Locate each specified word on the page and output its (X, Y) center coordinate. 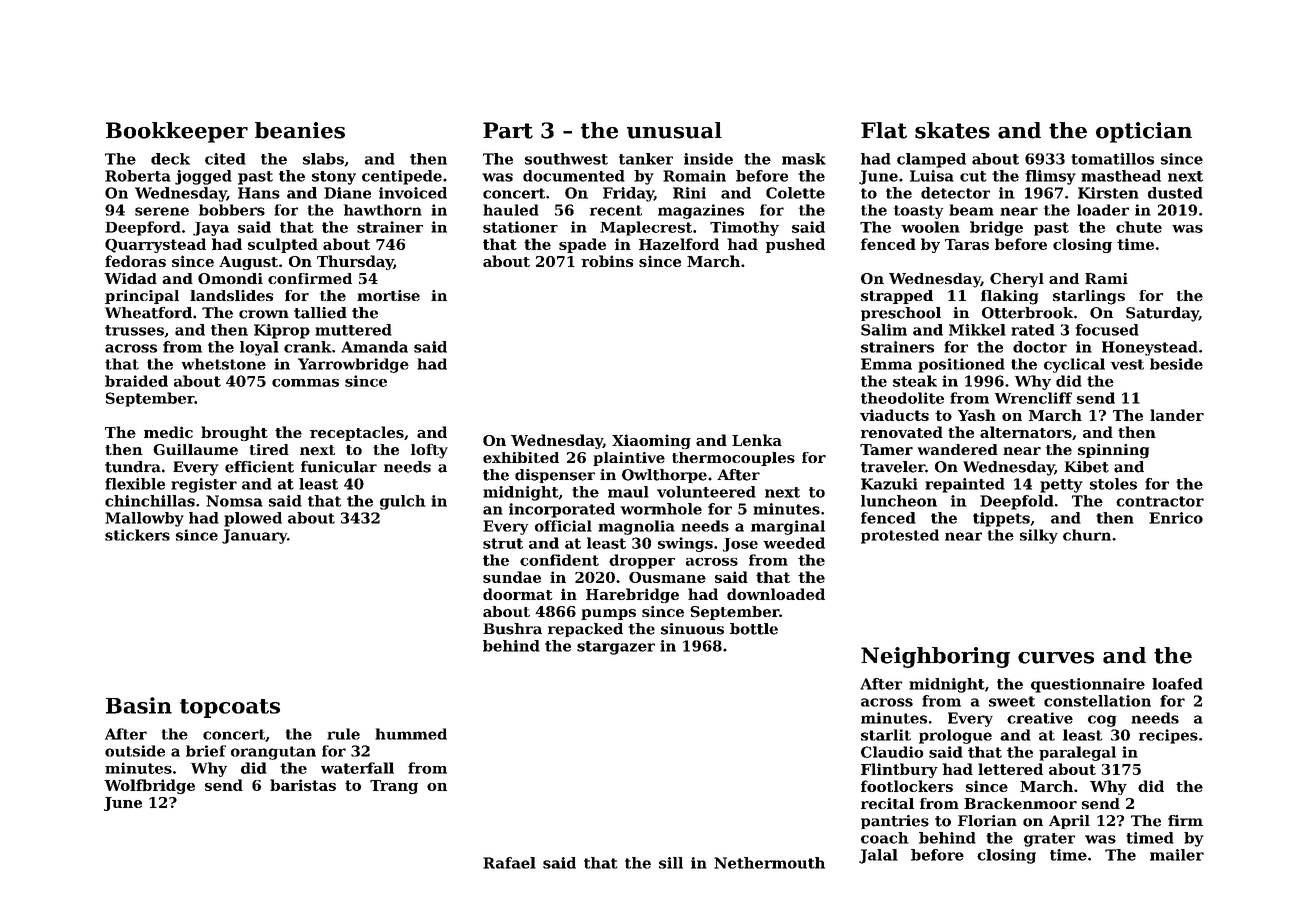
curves (1056, 658)
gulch (403, 502)
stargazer (616, 648)
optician (1144, 132)
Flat (884, 130)
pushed (795, 245)
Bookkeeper (177, 132)
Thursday (355, 262)
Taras (967, 244)
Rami (1106, 278)
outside (135, 751)
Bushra (512, 629)
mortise (388, 295)
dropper (642, 561)
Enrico (1176, 518)
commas (305, 383)
